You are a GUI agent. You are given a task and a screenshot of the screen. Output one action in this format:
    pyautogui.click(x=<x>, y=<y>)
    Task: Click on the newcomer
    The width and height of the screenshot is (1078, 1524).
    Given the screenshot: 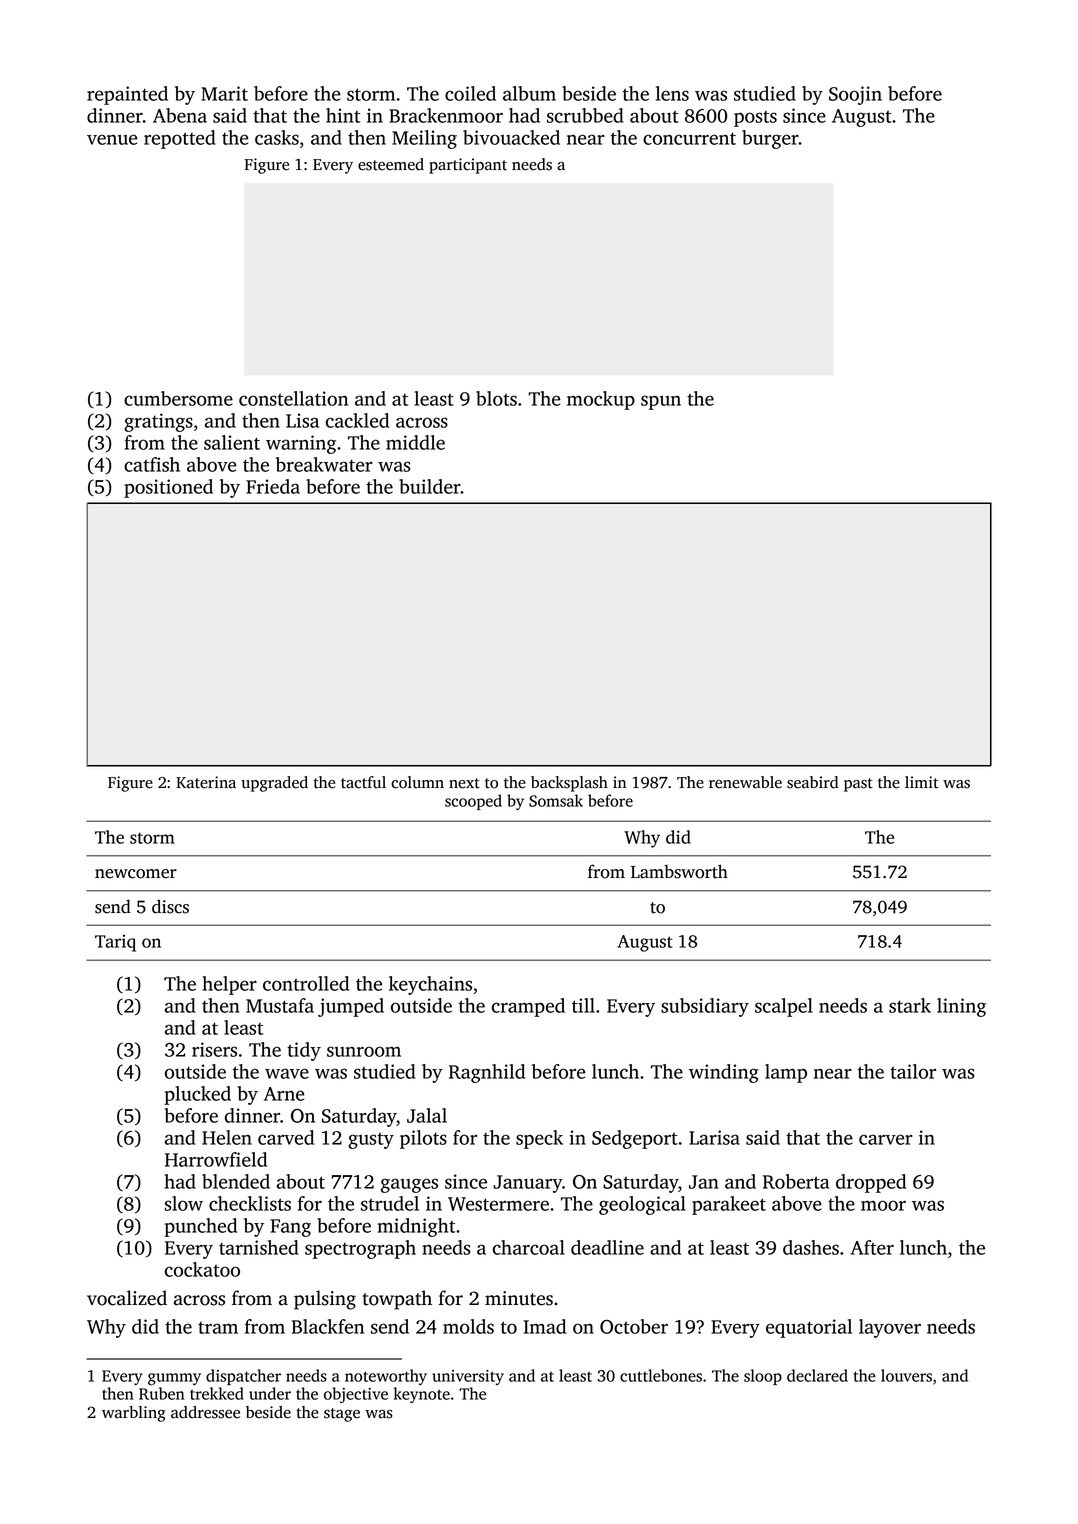 What is the action you would take?
    pyautogui.click(x=136, y=874)
